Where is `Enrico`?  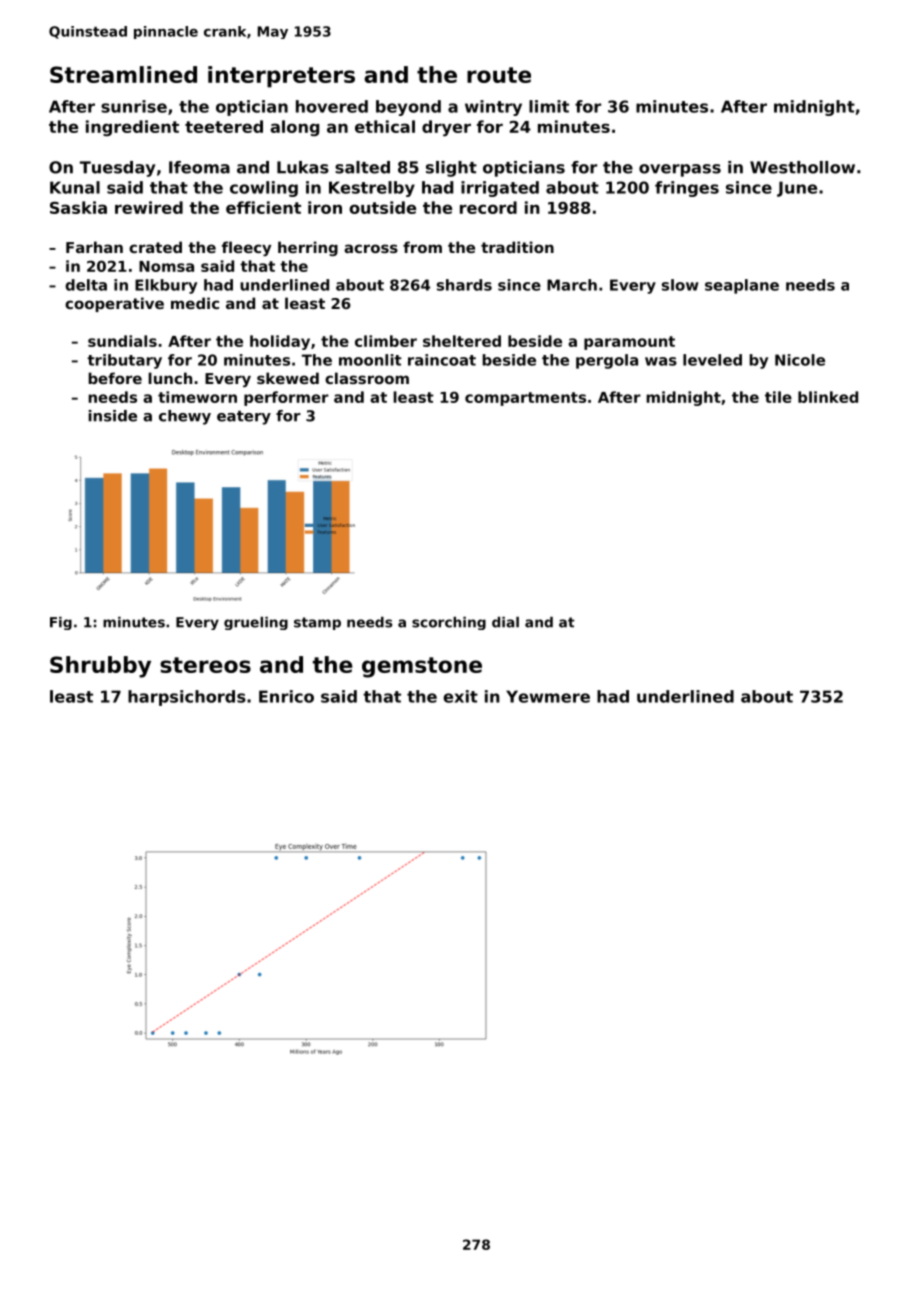
Enrico is located at coordinates (286, 696).
